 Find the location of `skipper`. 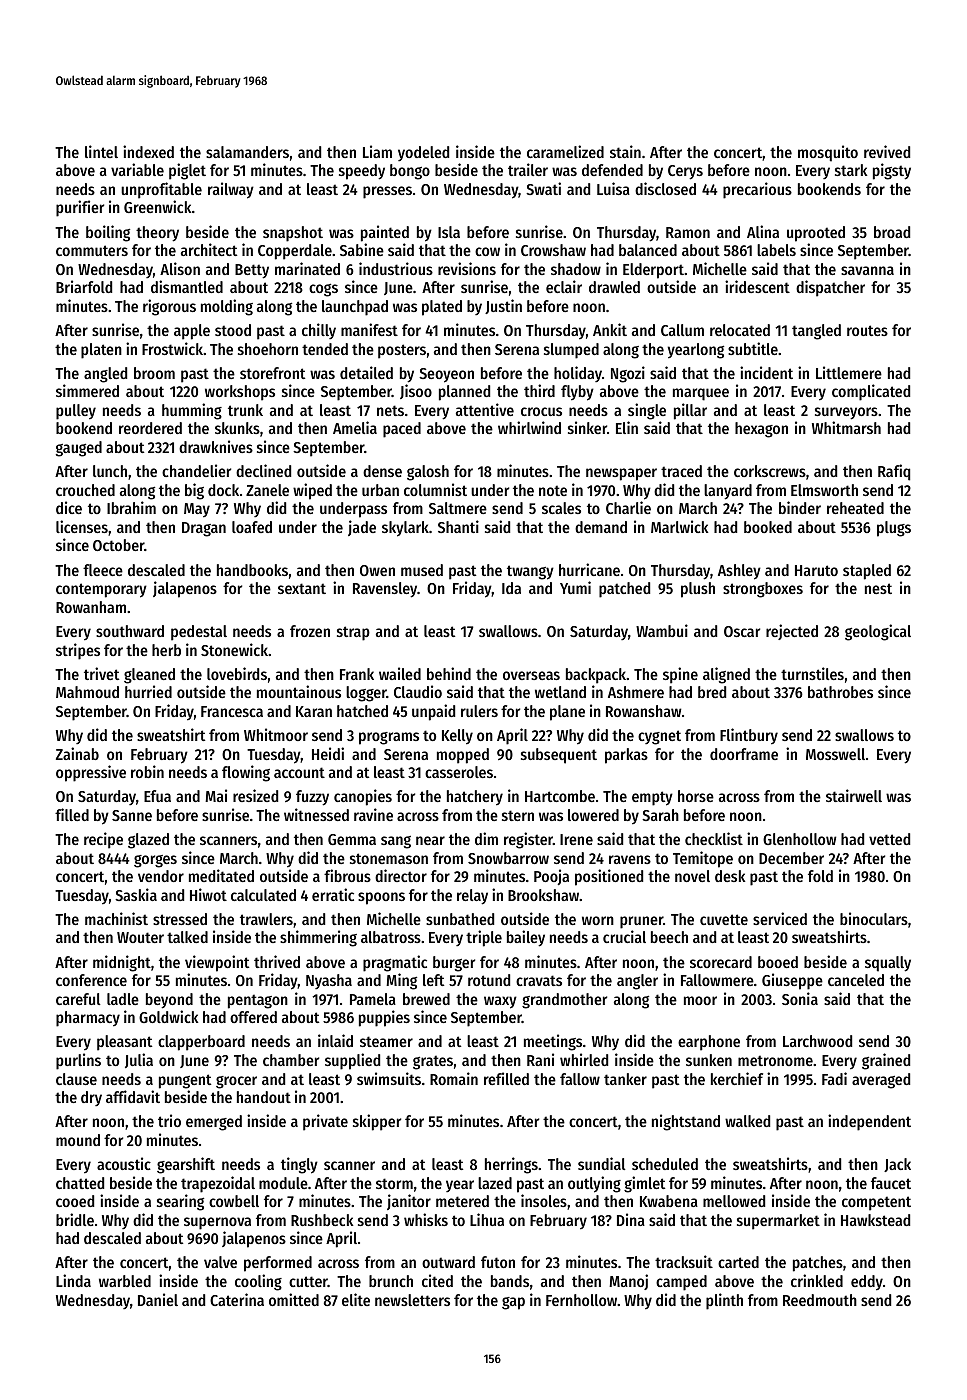

skipper is located at coordinates (377, 1122).
